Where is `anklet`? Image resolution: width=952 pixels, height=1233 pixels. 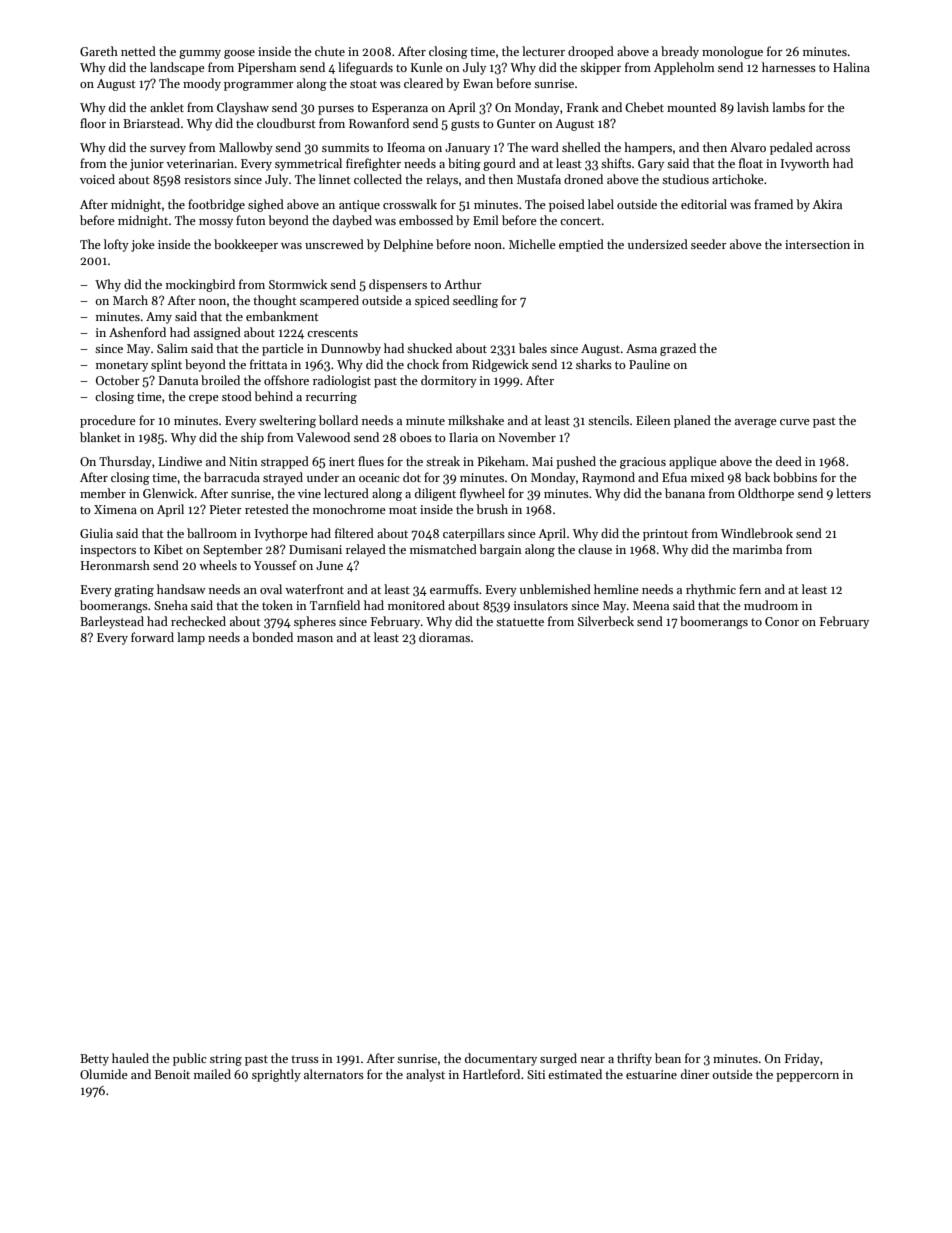 anklet is located at coordinates (167, 107).
